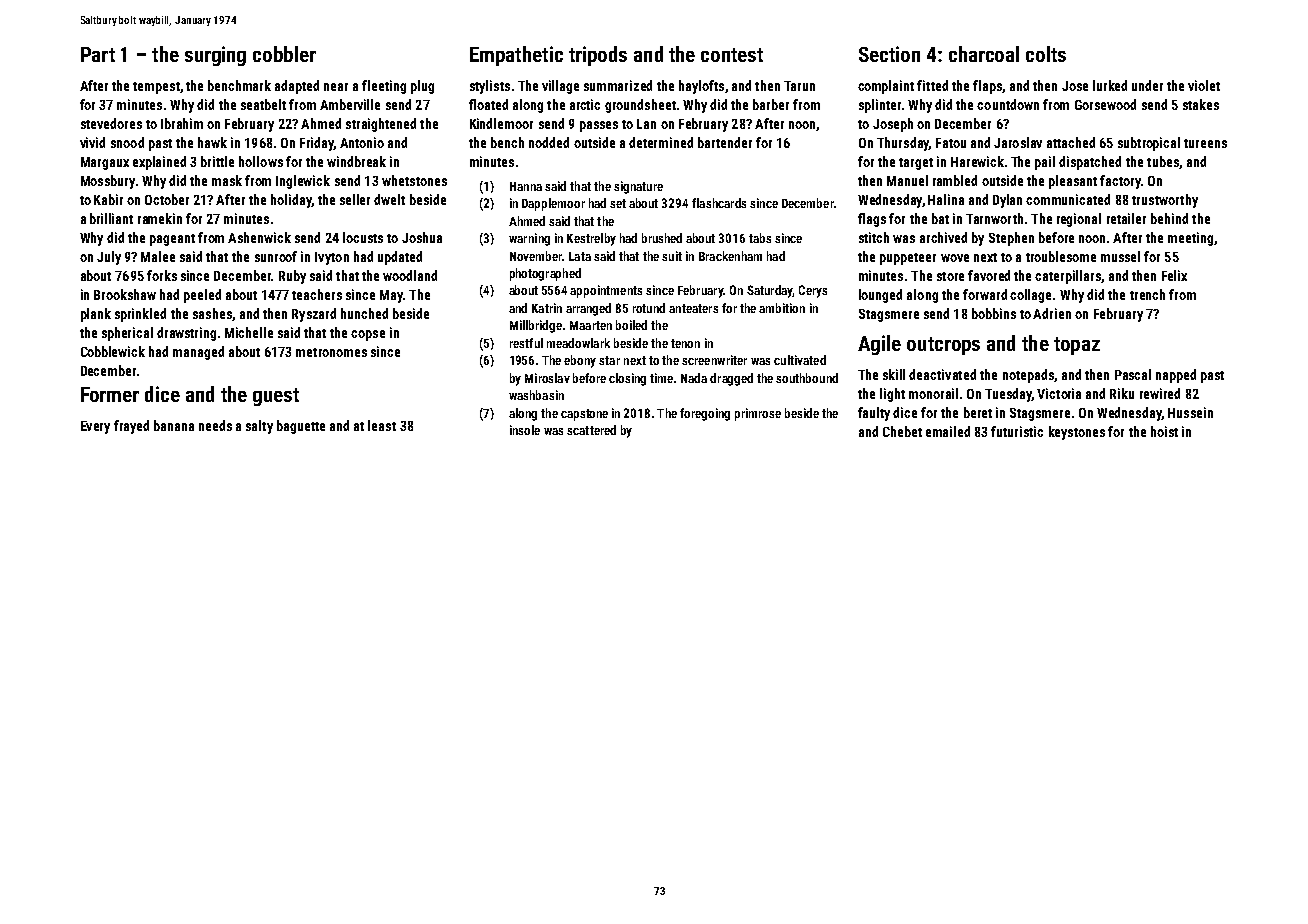 This page has height=924, width=1308. I want to click on copse, so click(368, 335).
